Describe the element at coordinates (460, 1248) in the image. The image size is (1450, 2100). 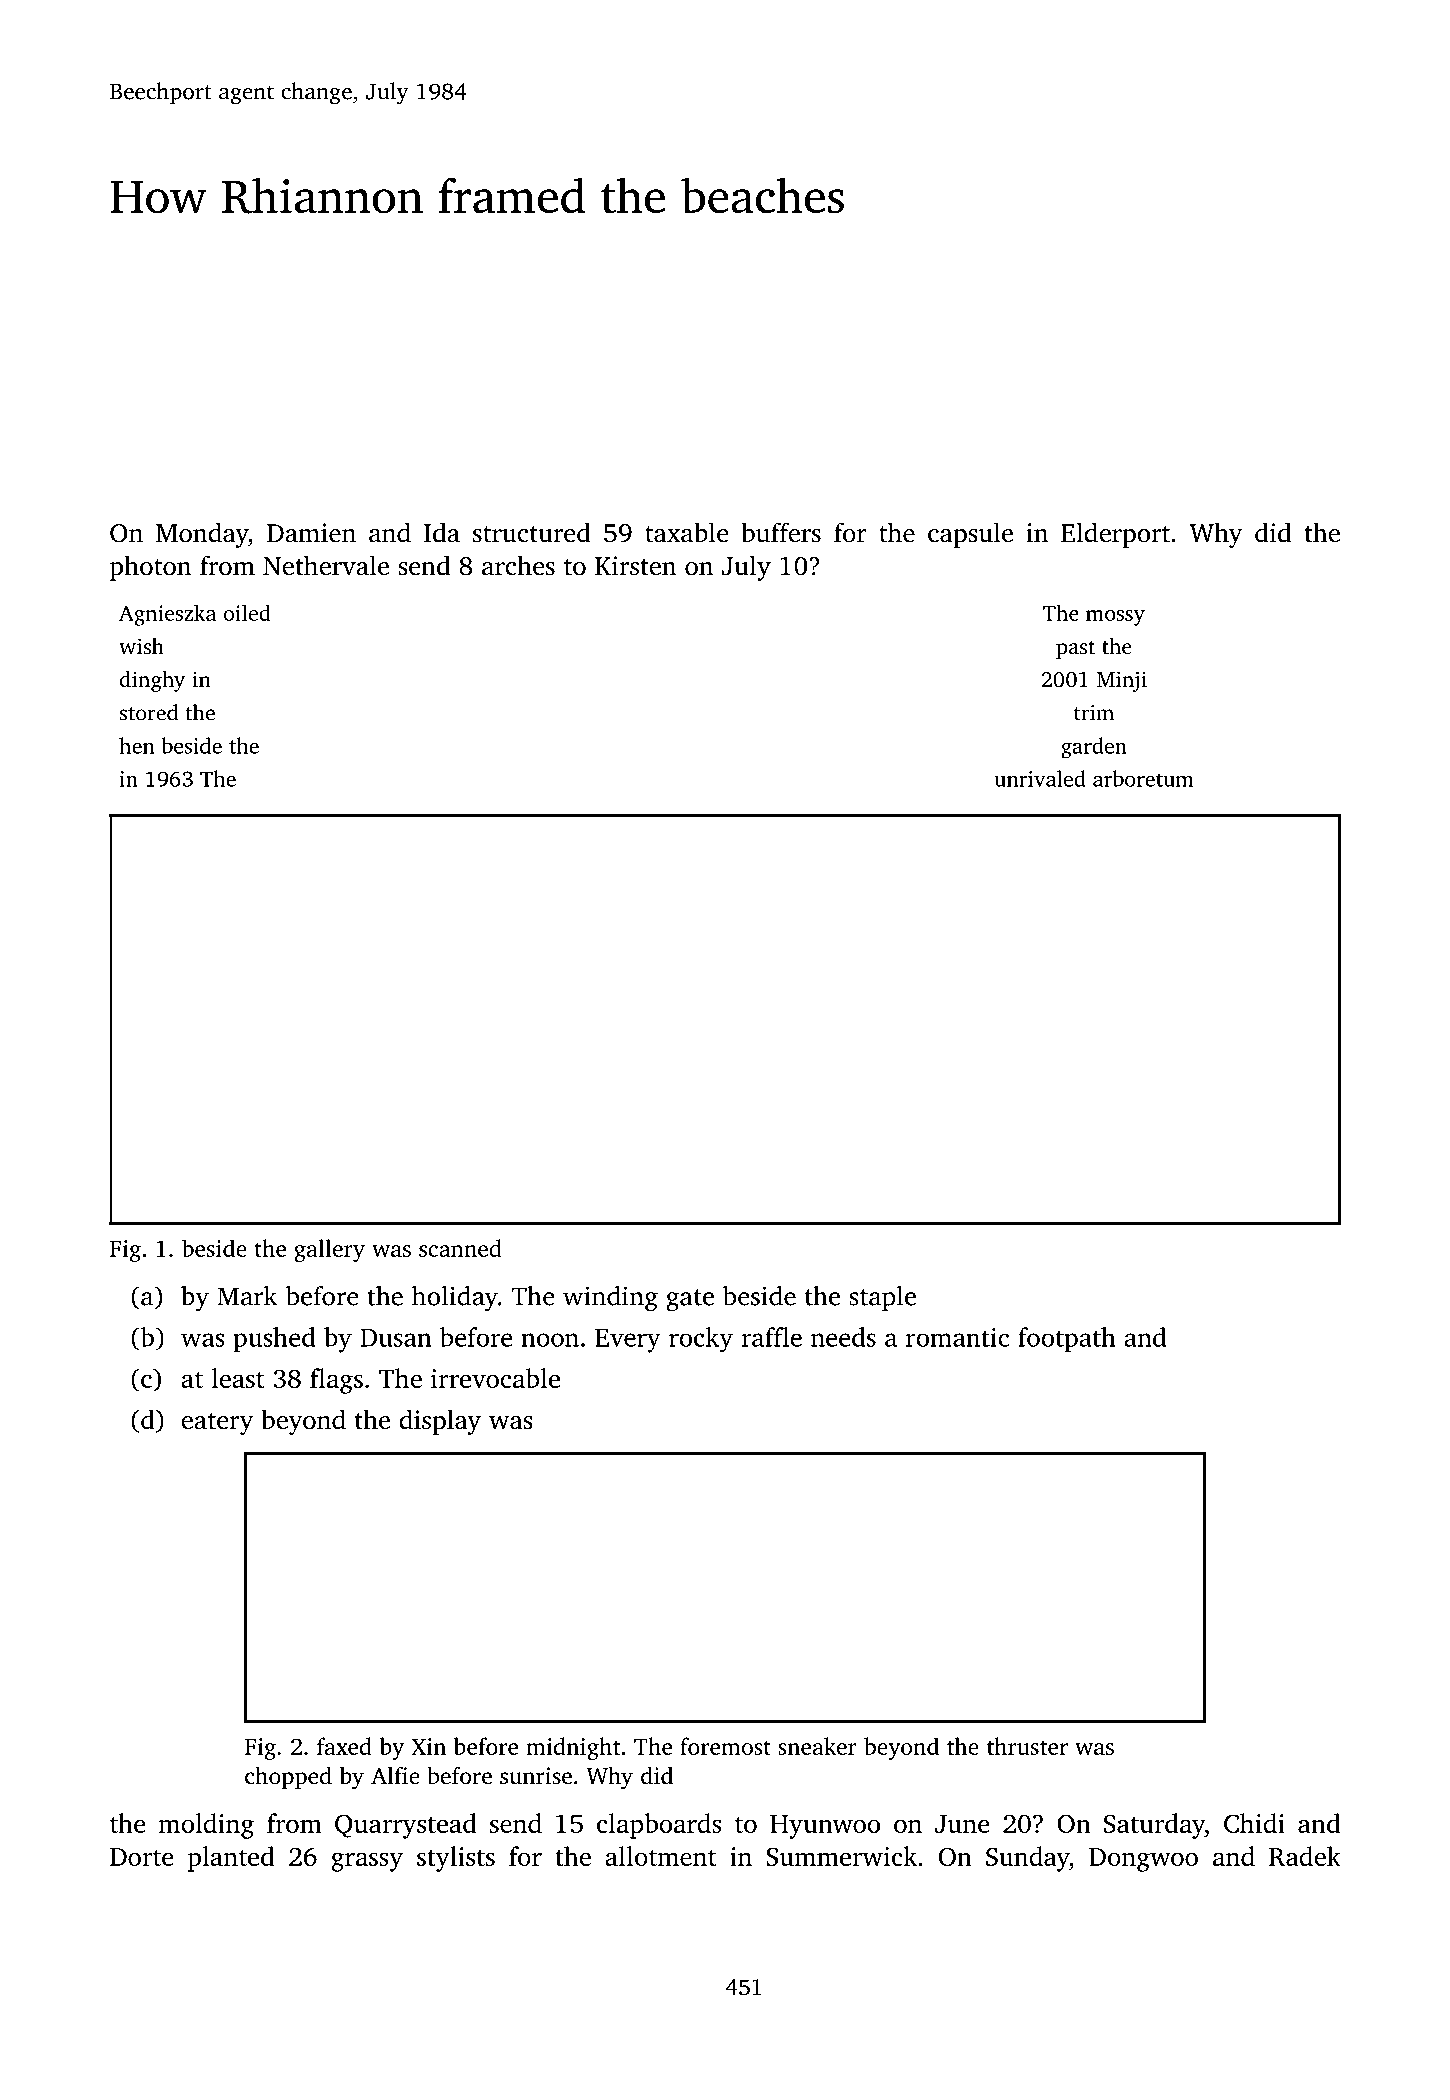
I see `scanned` at that location.
